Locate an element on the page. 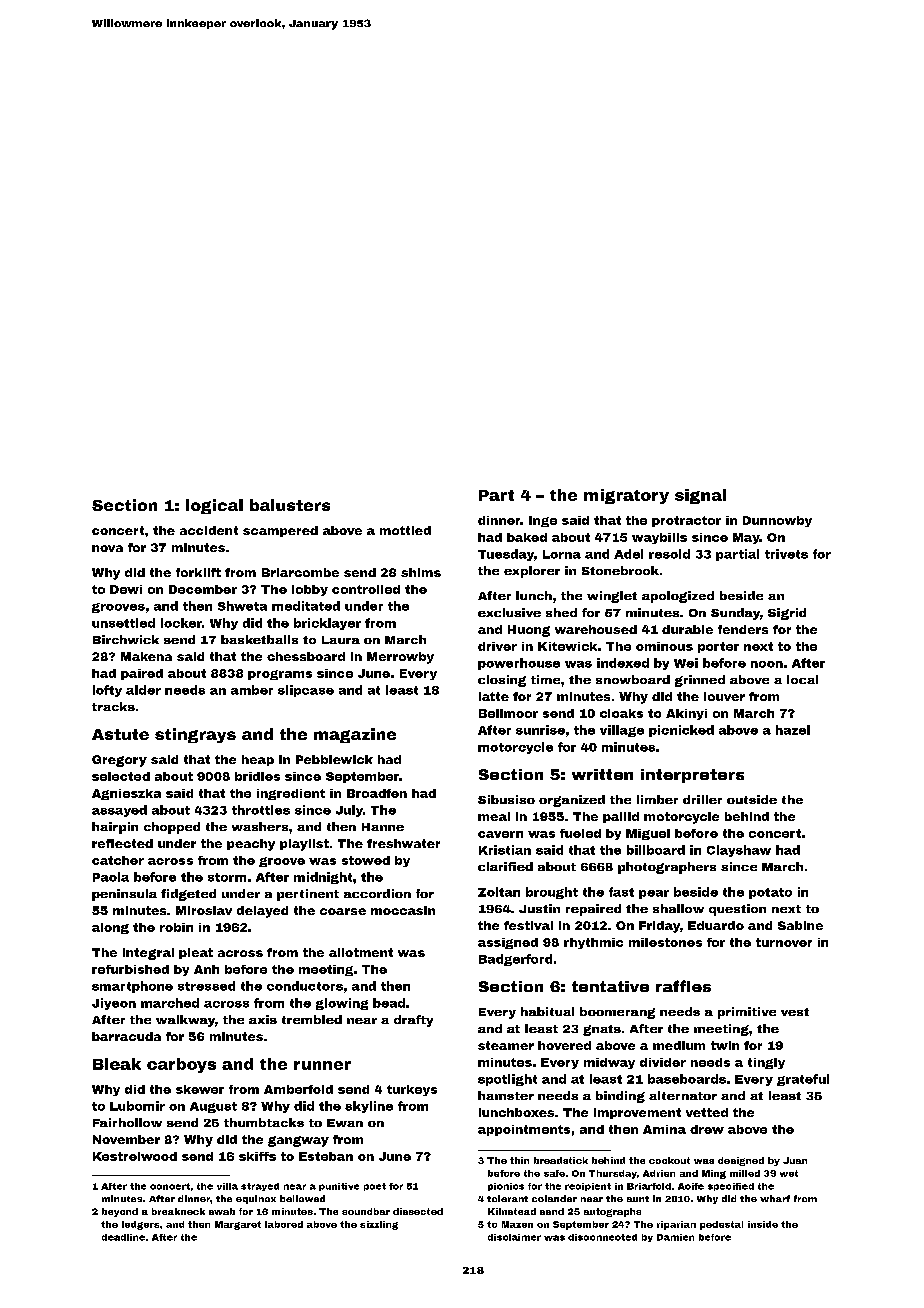 The width and height of the document is (924, 1308). programs is located at coordinates (280, 675).
